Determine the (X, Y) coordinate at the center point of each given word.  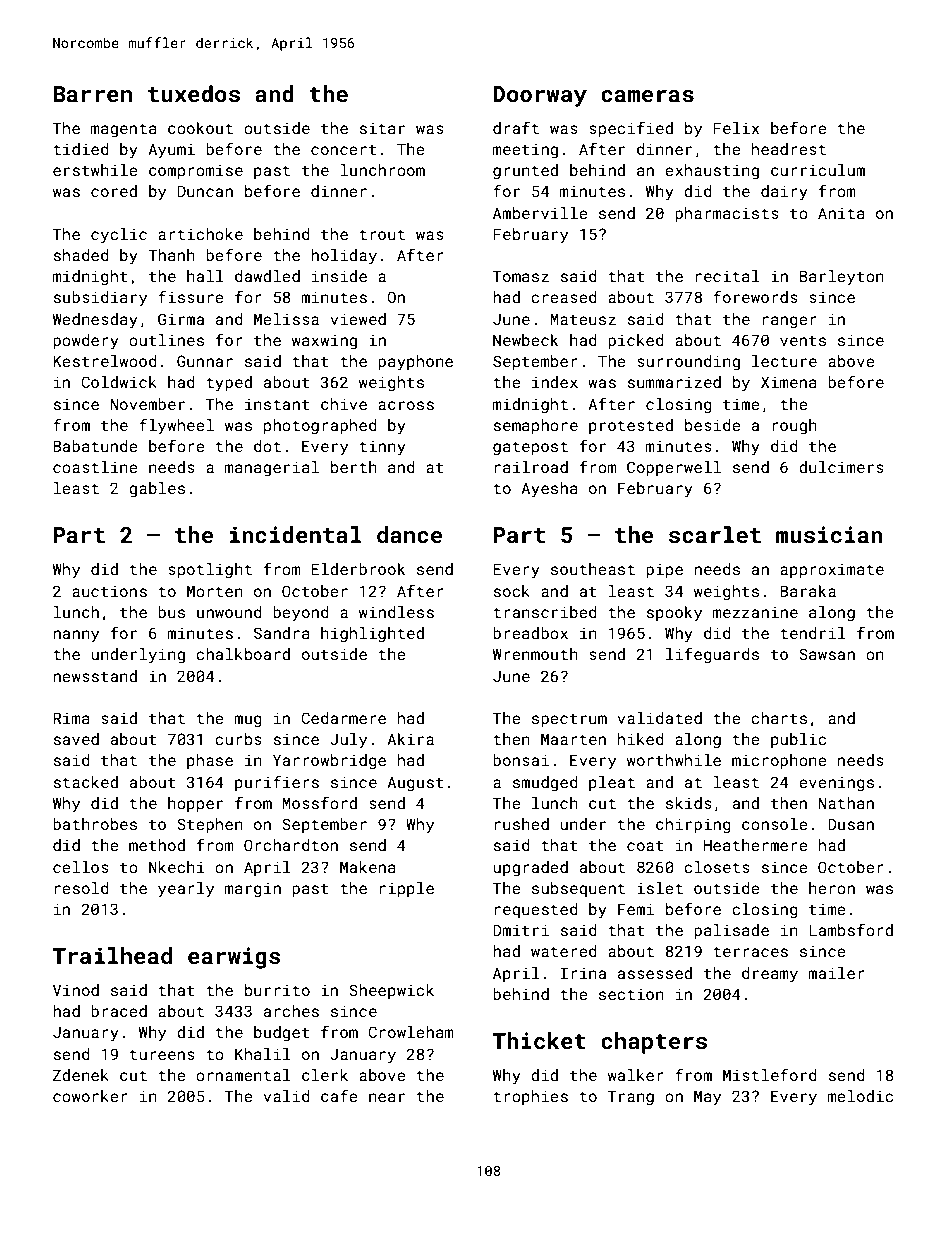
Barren (92, 94)
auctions (109, 591)
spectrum (569, 720)
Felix (736, 128)
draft (516, 127)
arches (291, 1011)
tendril (813, 633)
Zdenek (81, 1075)
